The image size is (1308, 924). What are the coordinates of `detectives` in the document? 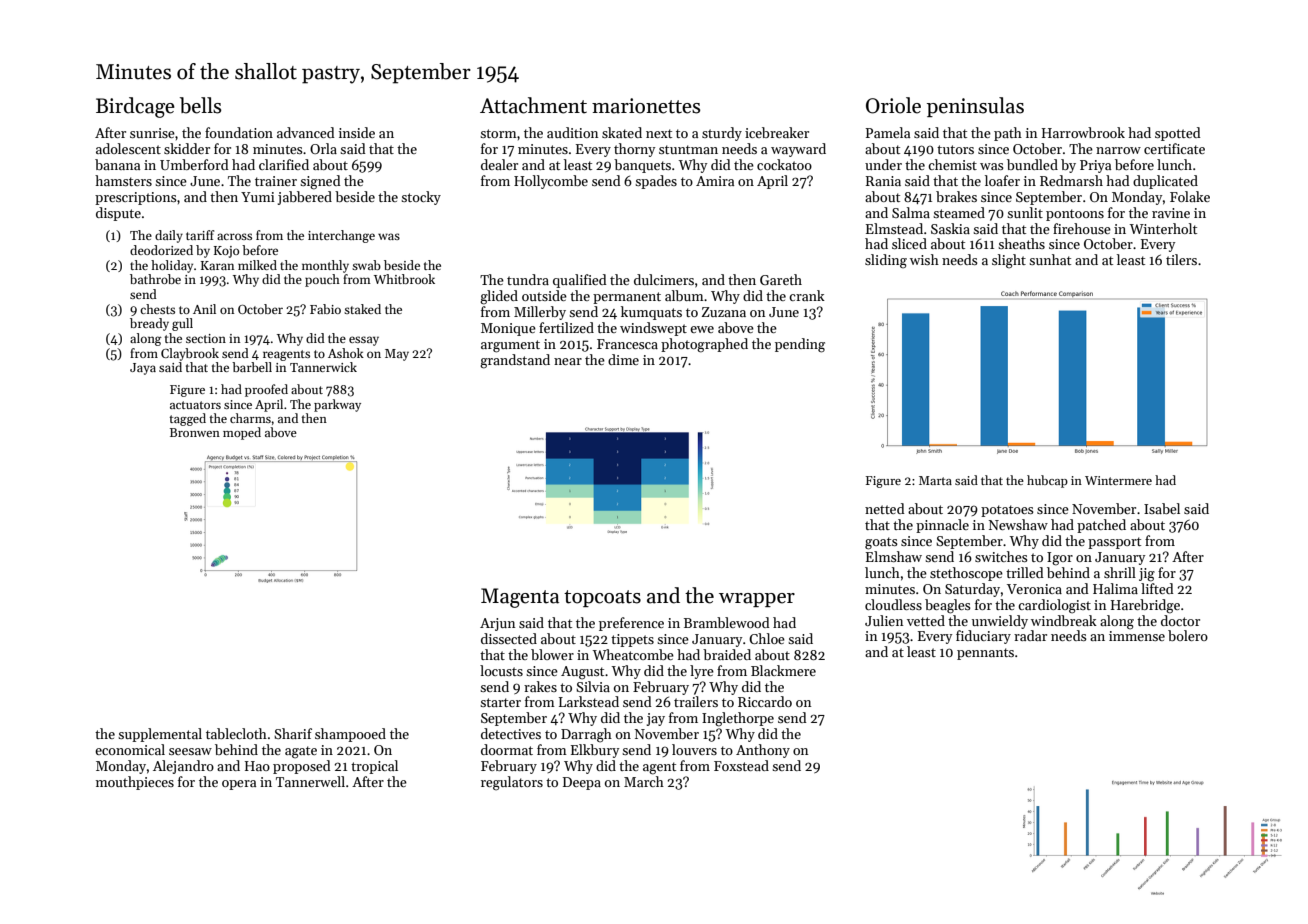 It's located at (511, 733).
